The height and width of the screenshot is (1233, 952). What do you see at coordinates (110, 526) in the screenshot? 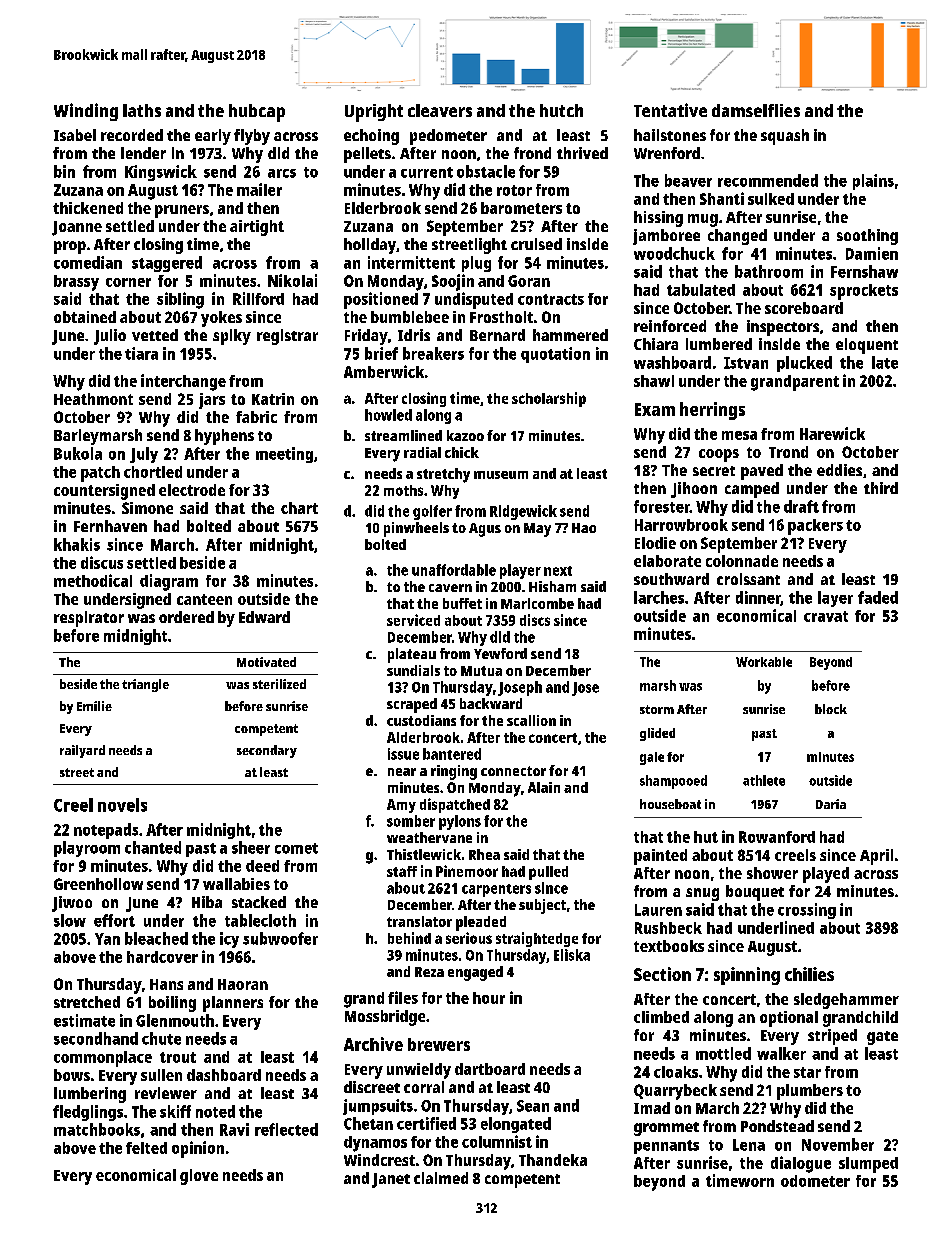
I see `Fernhaven` at bounding box center [110, 526].
